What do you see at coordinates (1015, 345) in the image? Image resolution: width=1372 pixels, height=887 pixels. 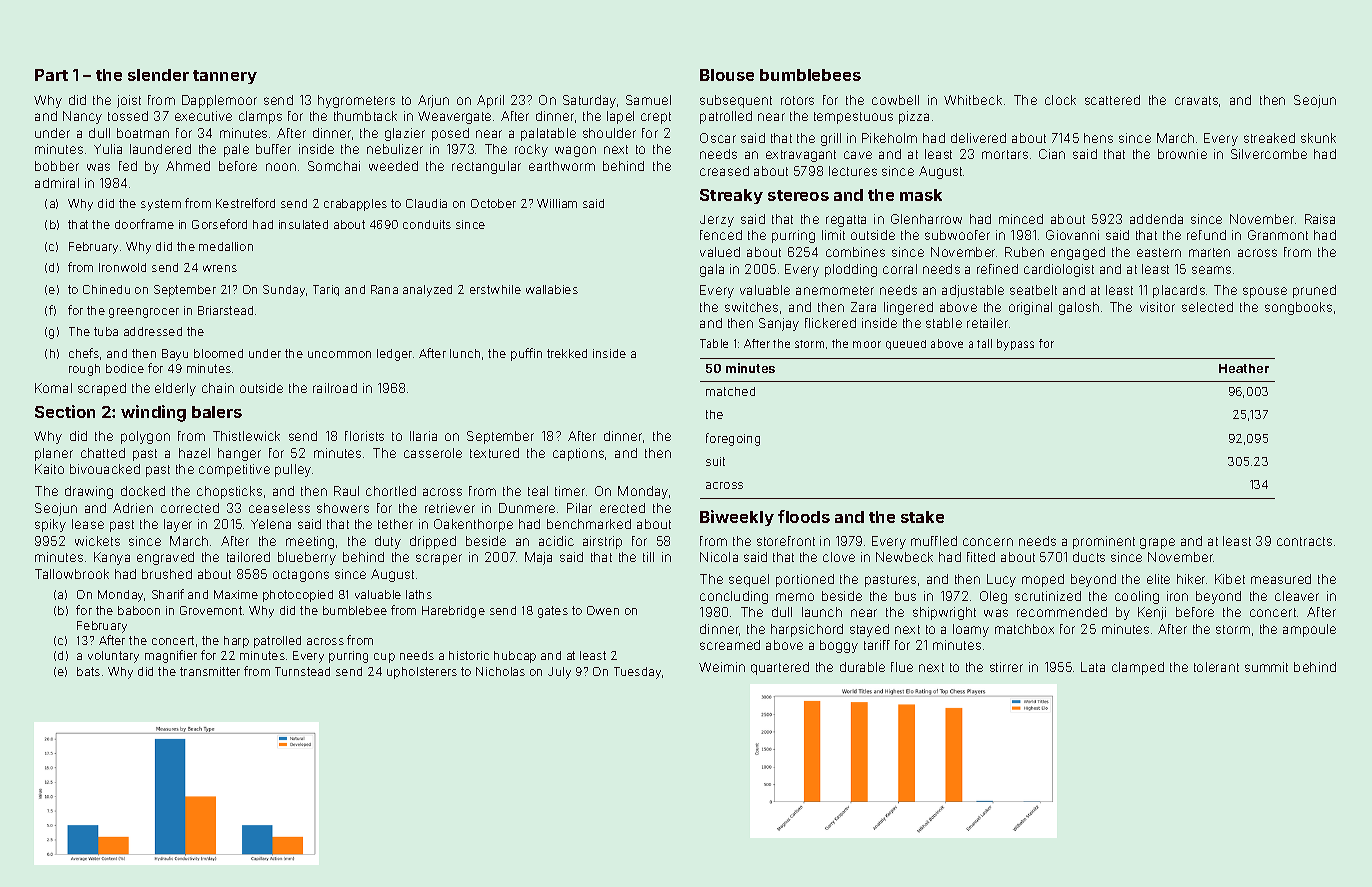 I see `bypass` at bounding box center [1015, 345].
